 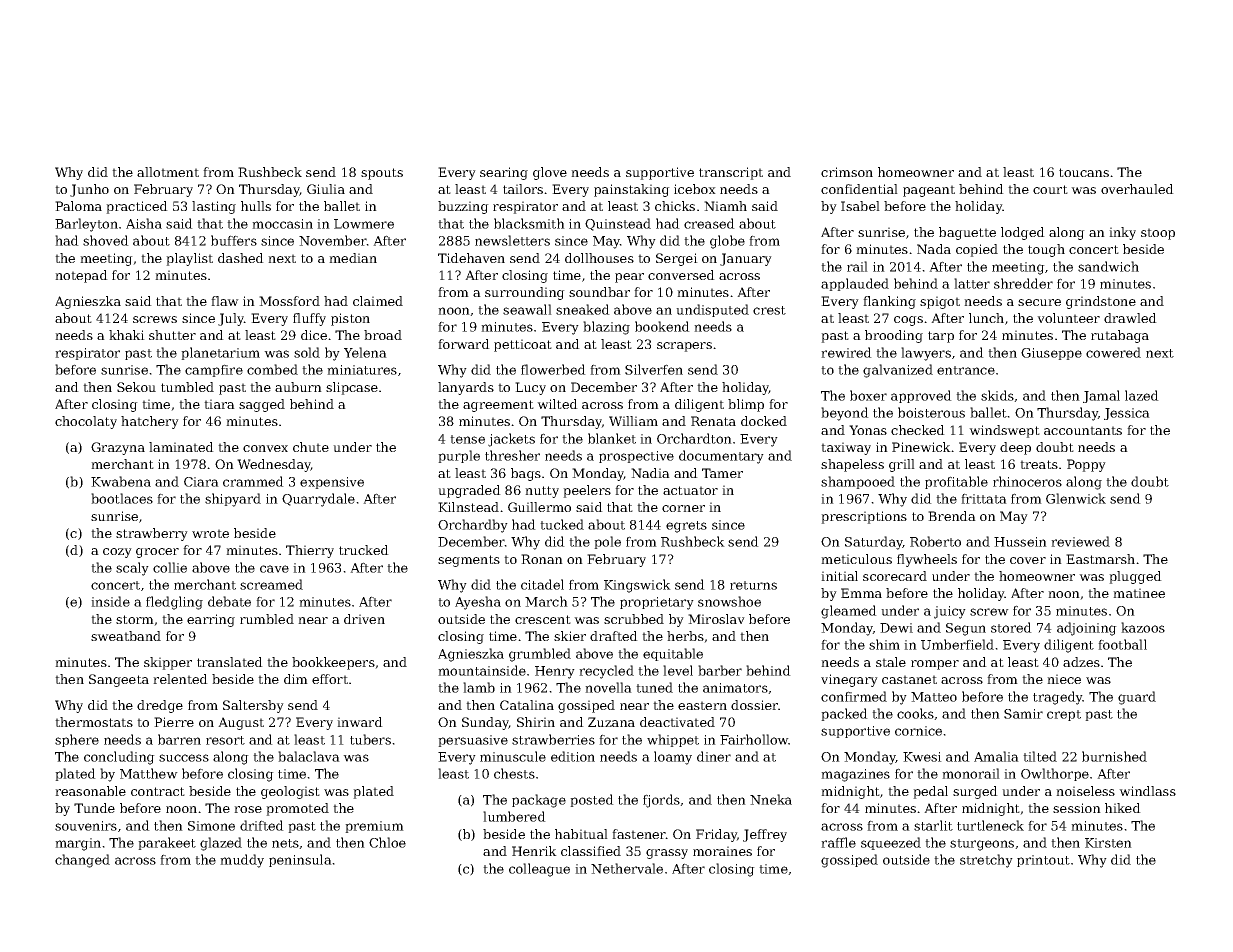 I want to click on muddy, so click(x=242, y=861).
